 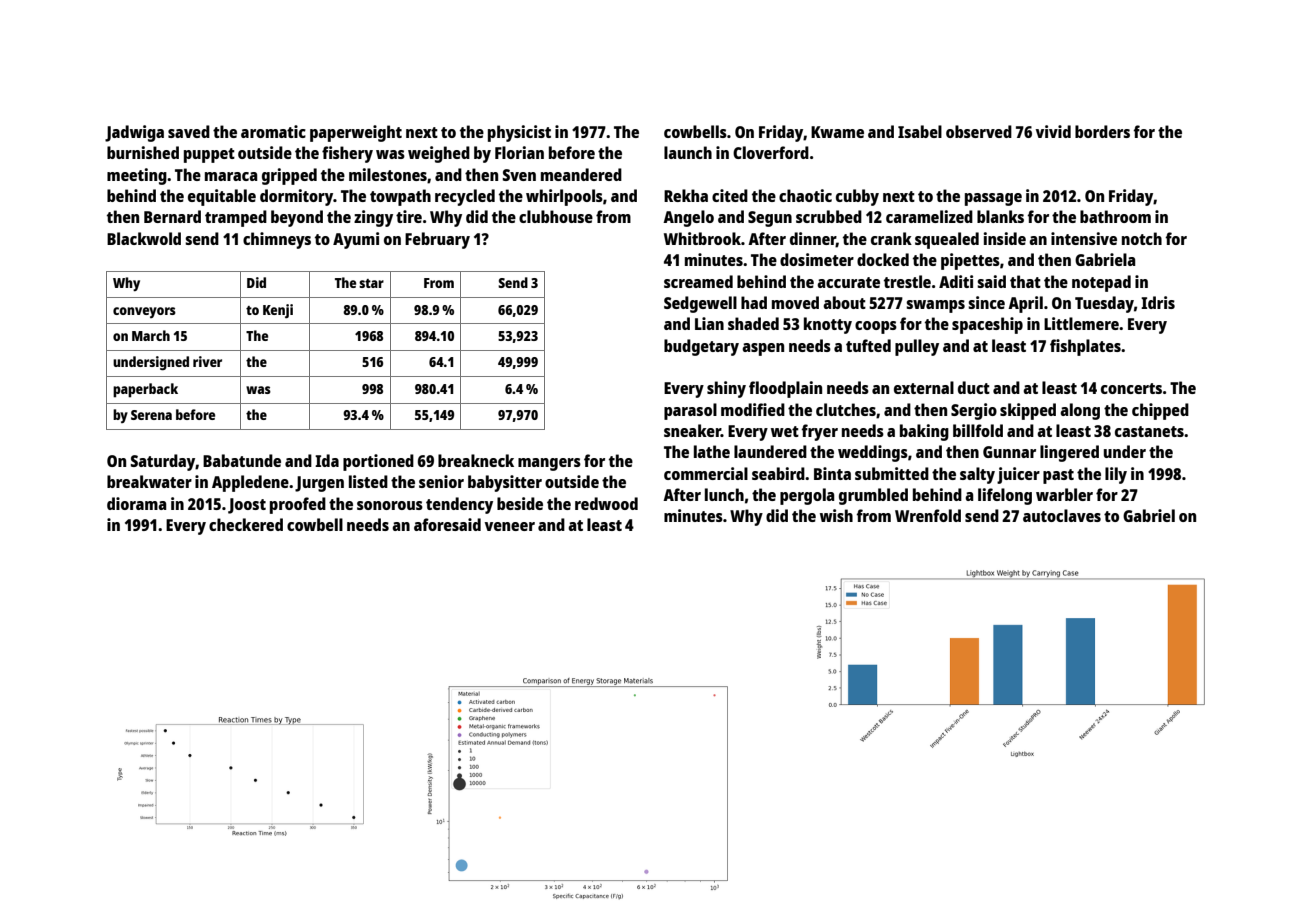 What do you see at coordinates (1053, 131) in the screenshot?
I see `vivid` at bounding box center [1053, 131].
